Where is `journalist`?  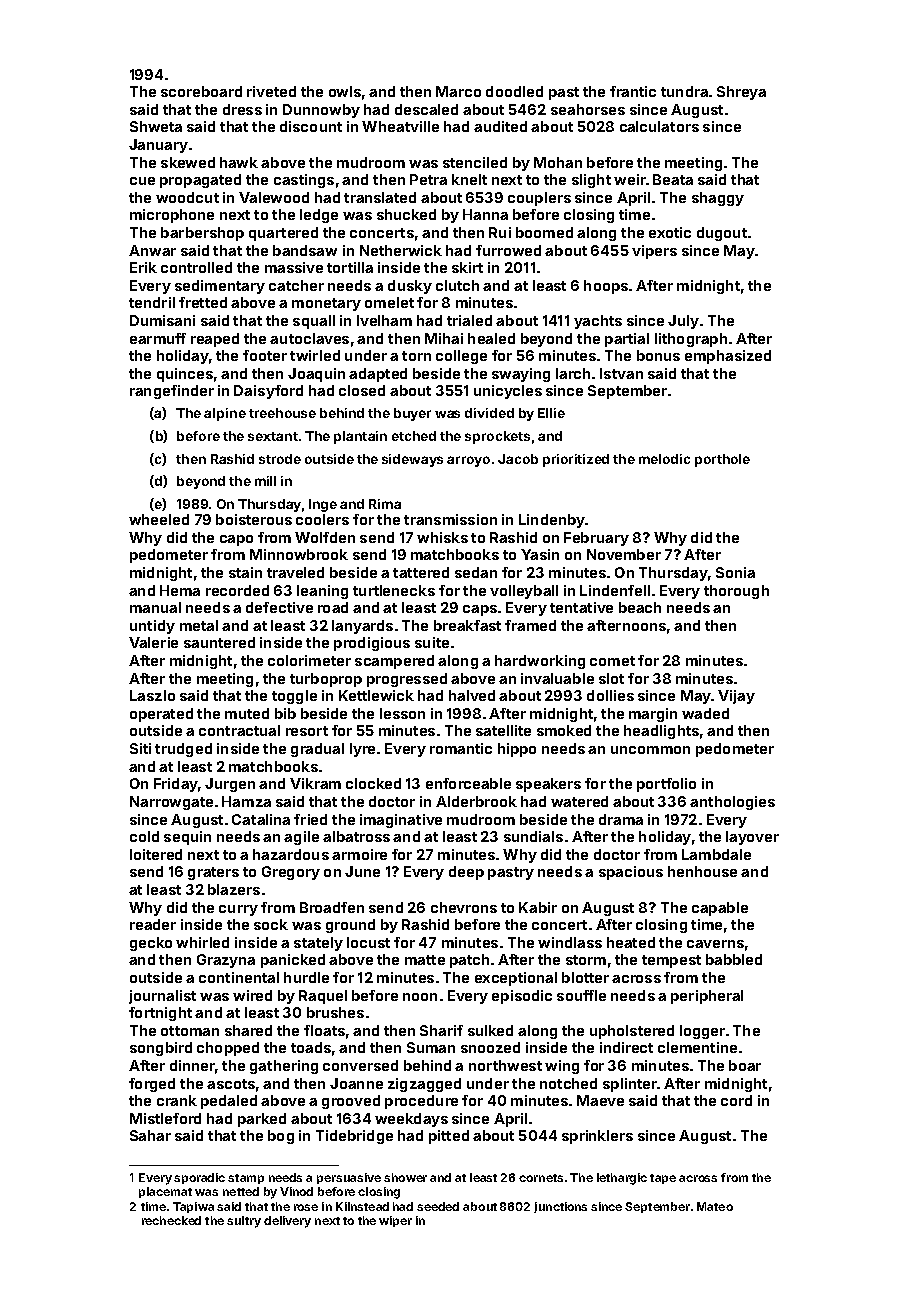 journalist is located at coordinates (162, 997).
